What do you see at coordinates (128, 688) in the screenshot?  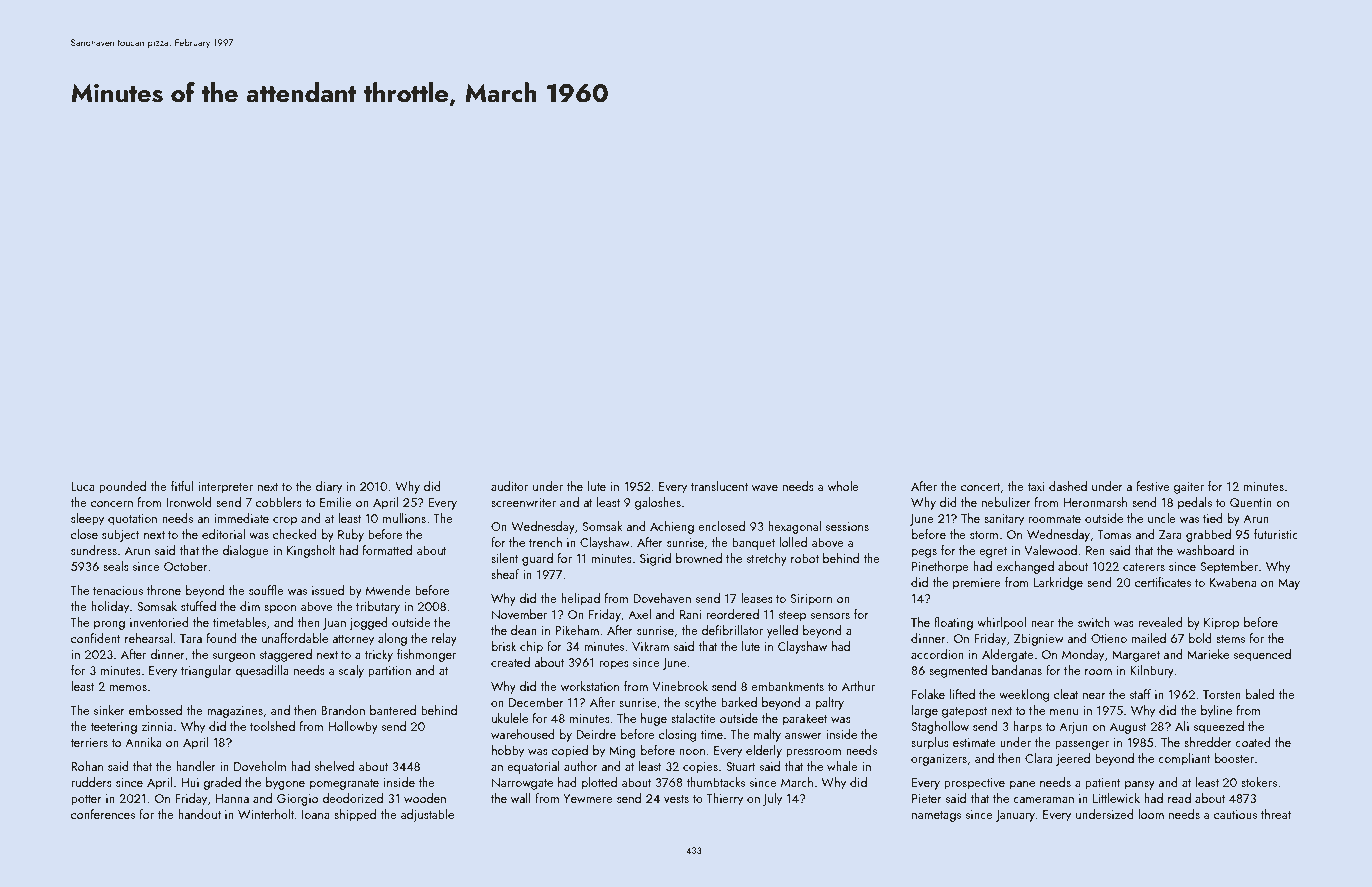 I see `memos` at bounding box center [128, 688].
